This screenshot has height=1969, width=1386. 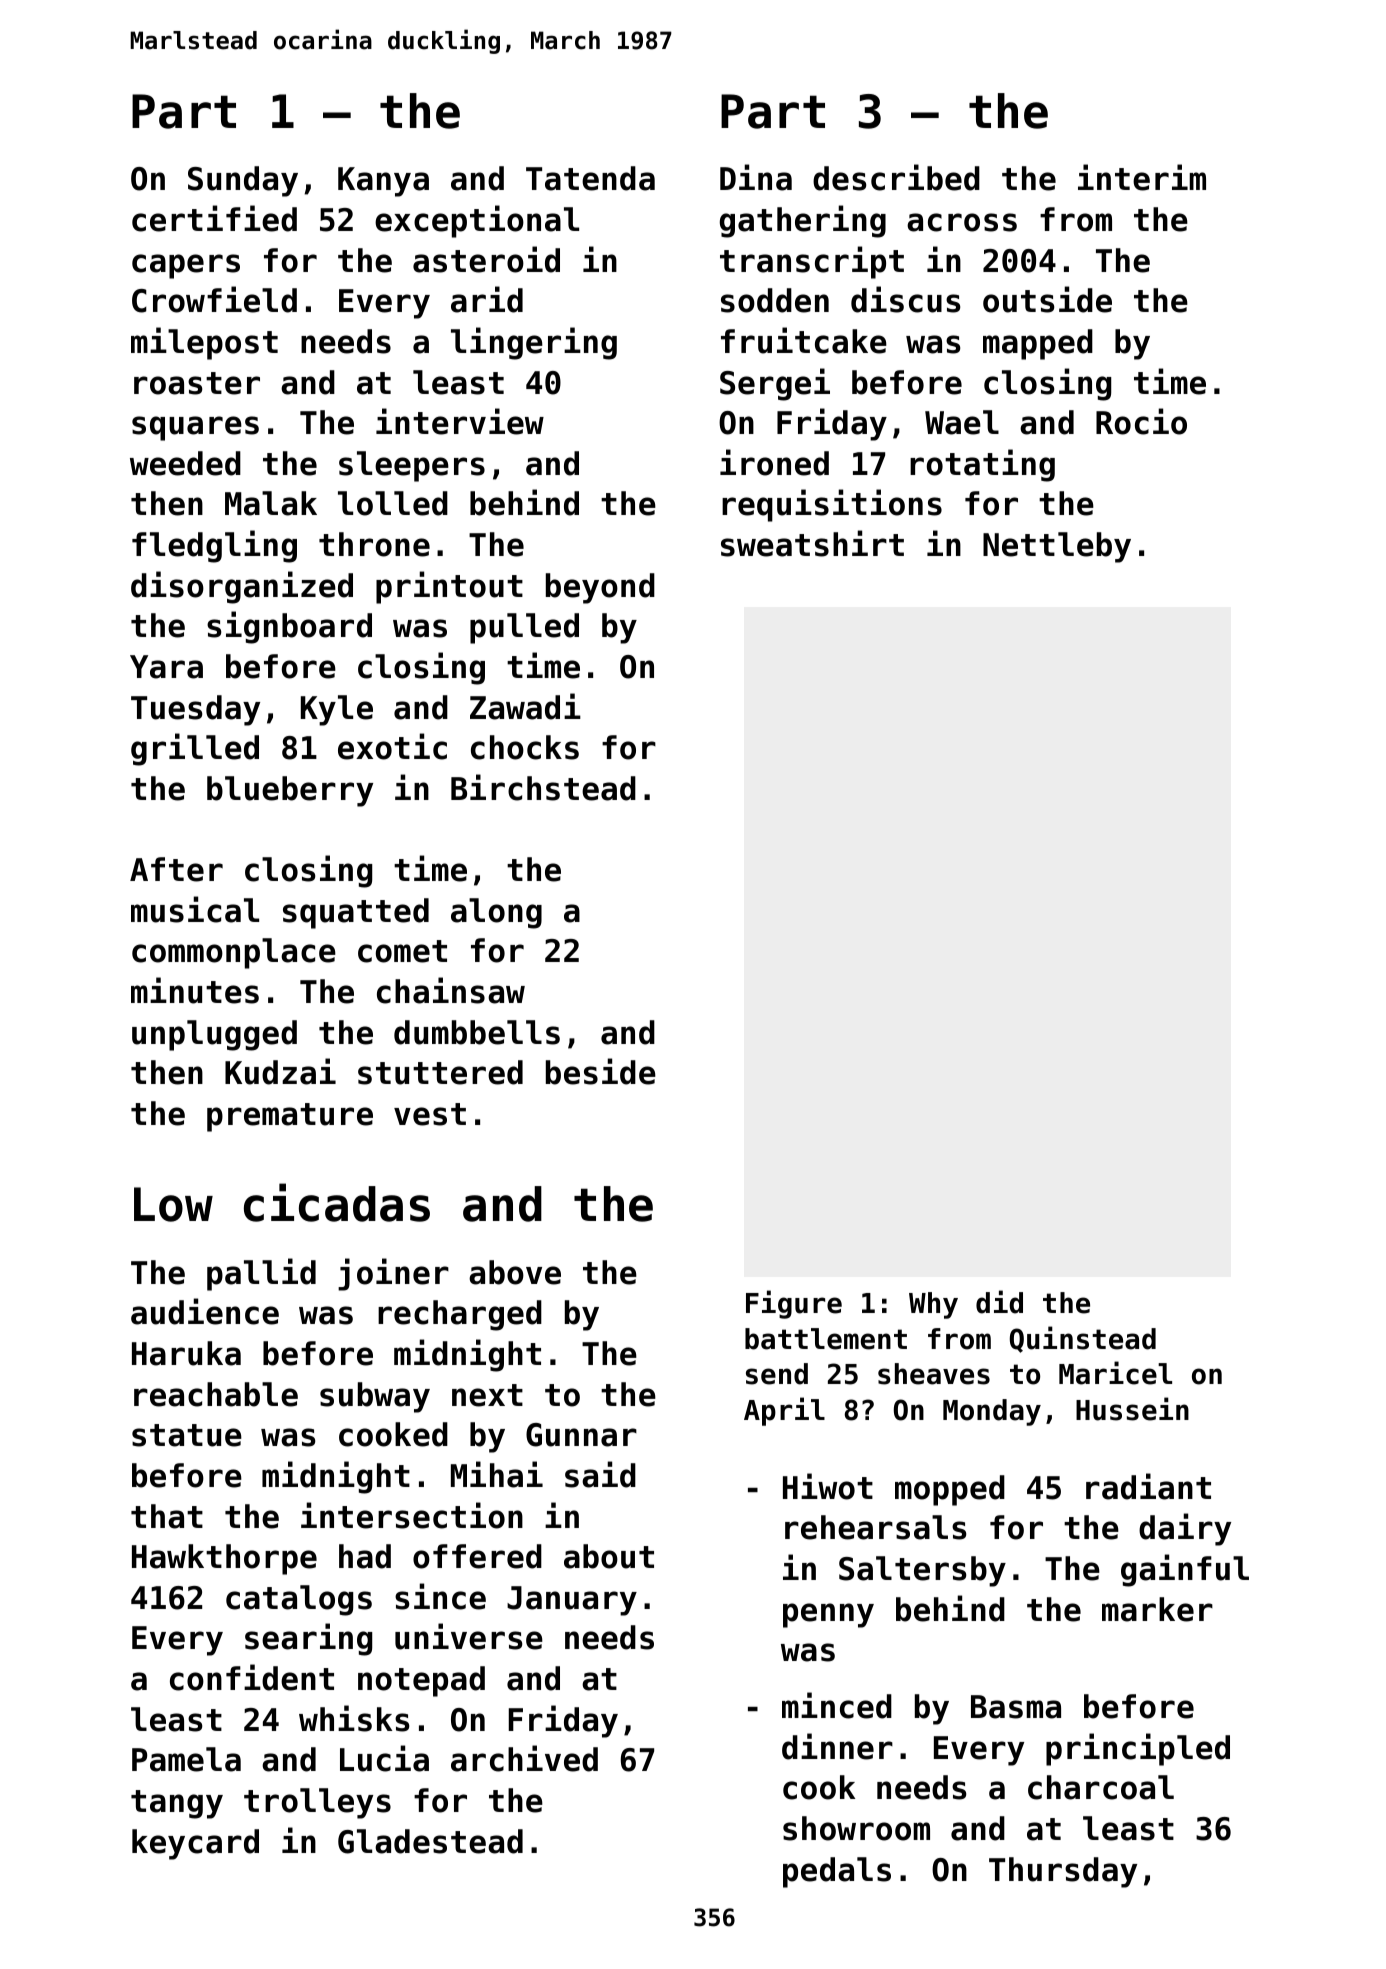 I want to click on statue, so click(x=187, y=1435).
